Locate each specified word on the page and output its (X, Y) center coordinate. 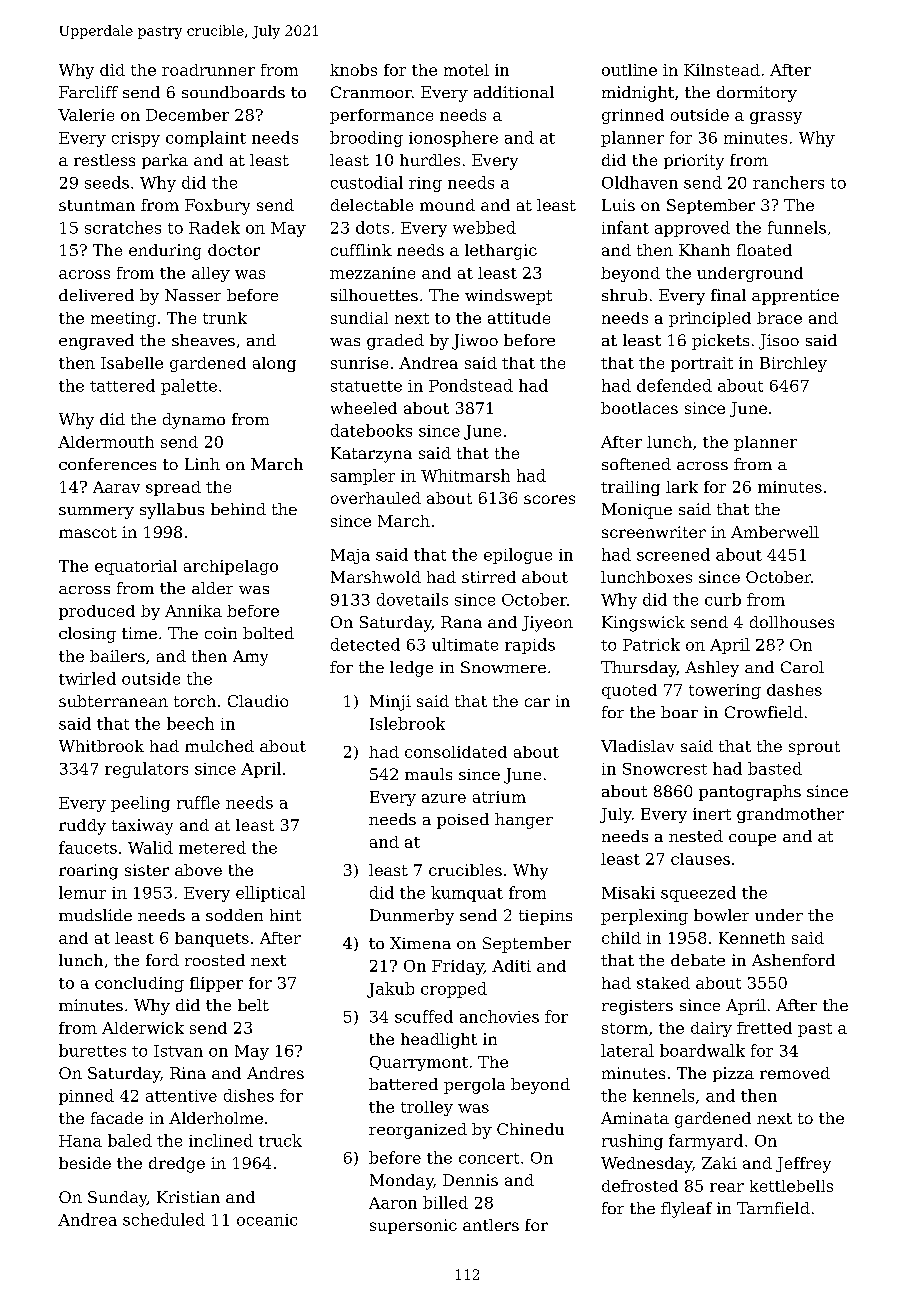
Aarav (116, 487)
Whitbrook (101, 746)
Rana (461, 622)
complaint (206, 139)
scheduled (164, 1219)
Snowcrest (665, 769)
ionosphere (453, 139)
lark (682, 487)
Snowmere (503, 667)
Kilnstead (722, 70)
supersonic (413, 1226)
